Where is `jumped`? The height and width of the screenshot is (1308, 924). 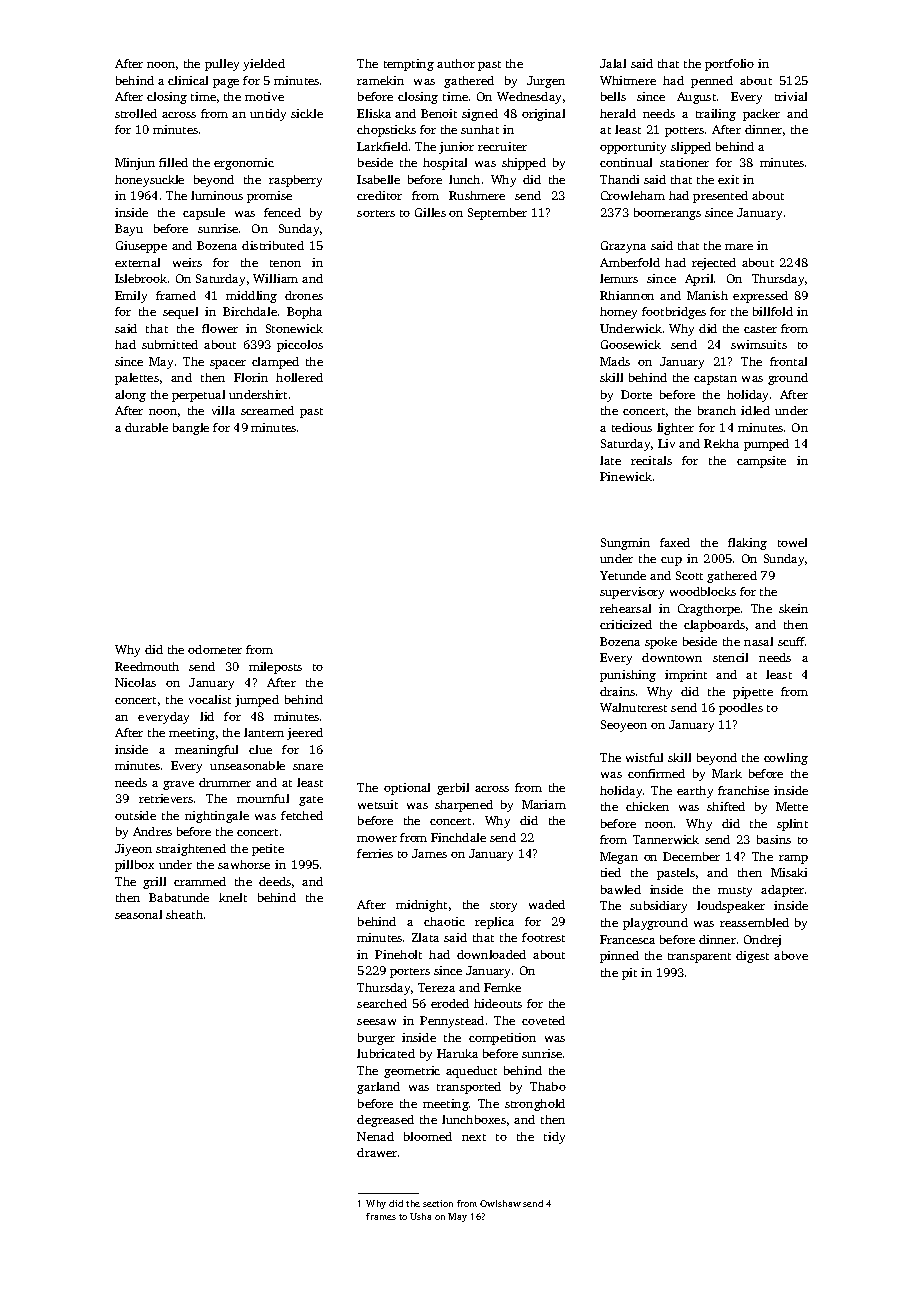
jumped is located at coordinates (257, 701).
